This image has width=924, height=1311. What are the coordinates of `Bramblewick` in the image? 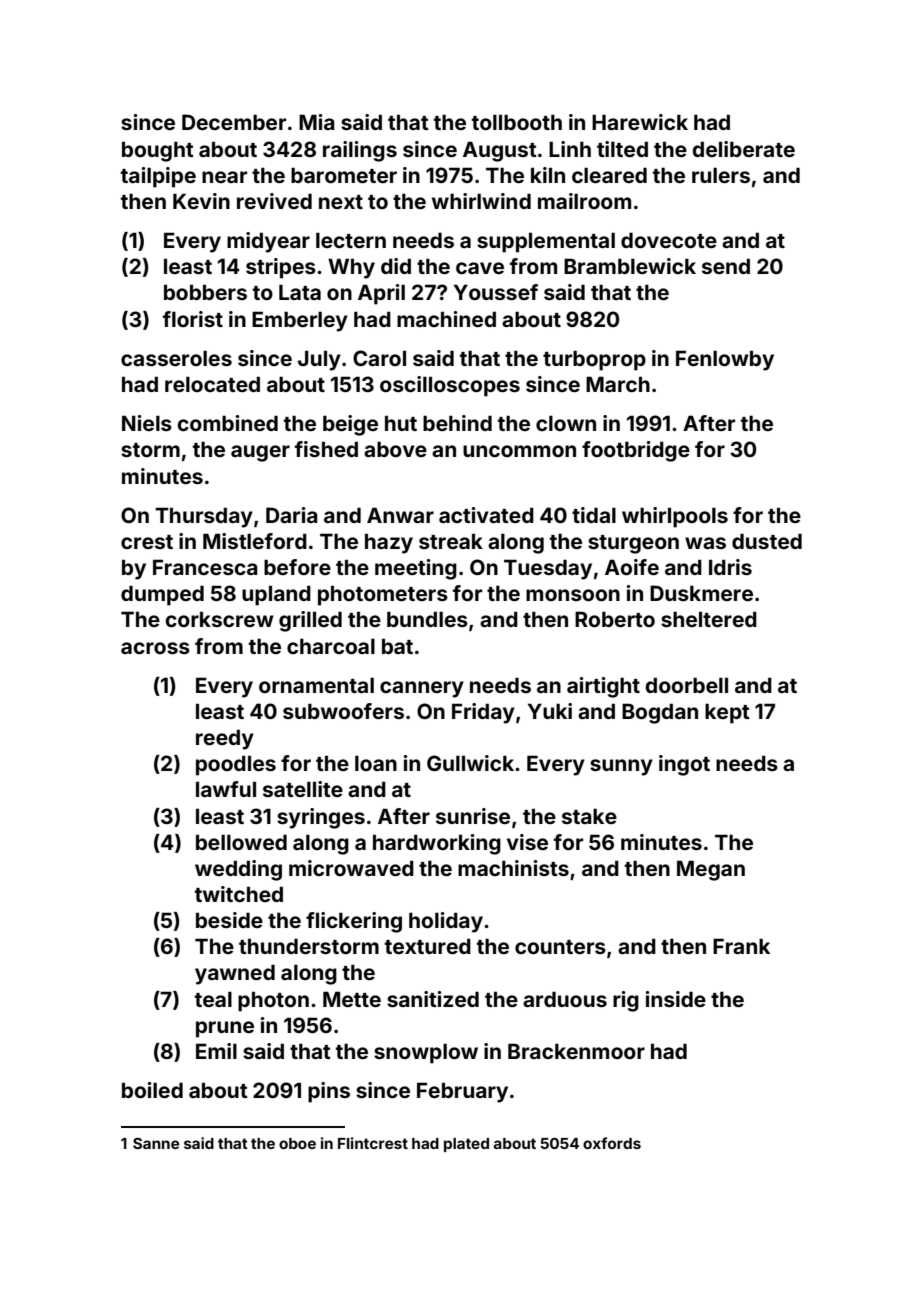 It's located at (630, 266).
